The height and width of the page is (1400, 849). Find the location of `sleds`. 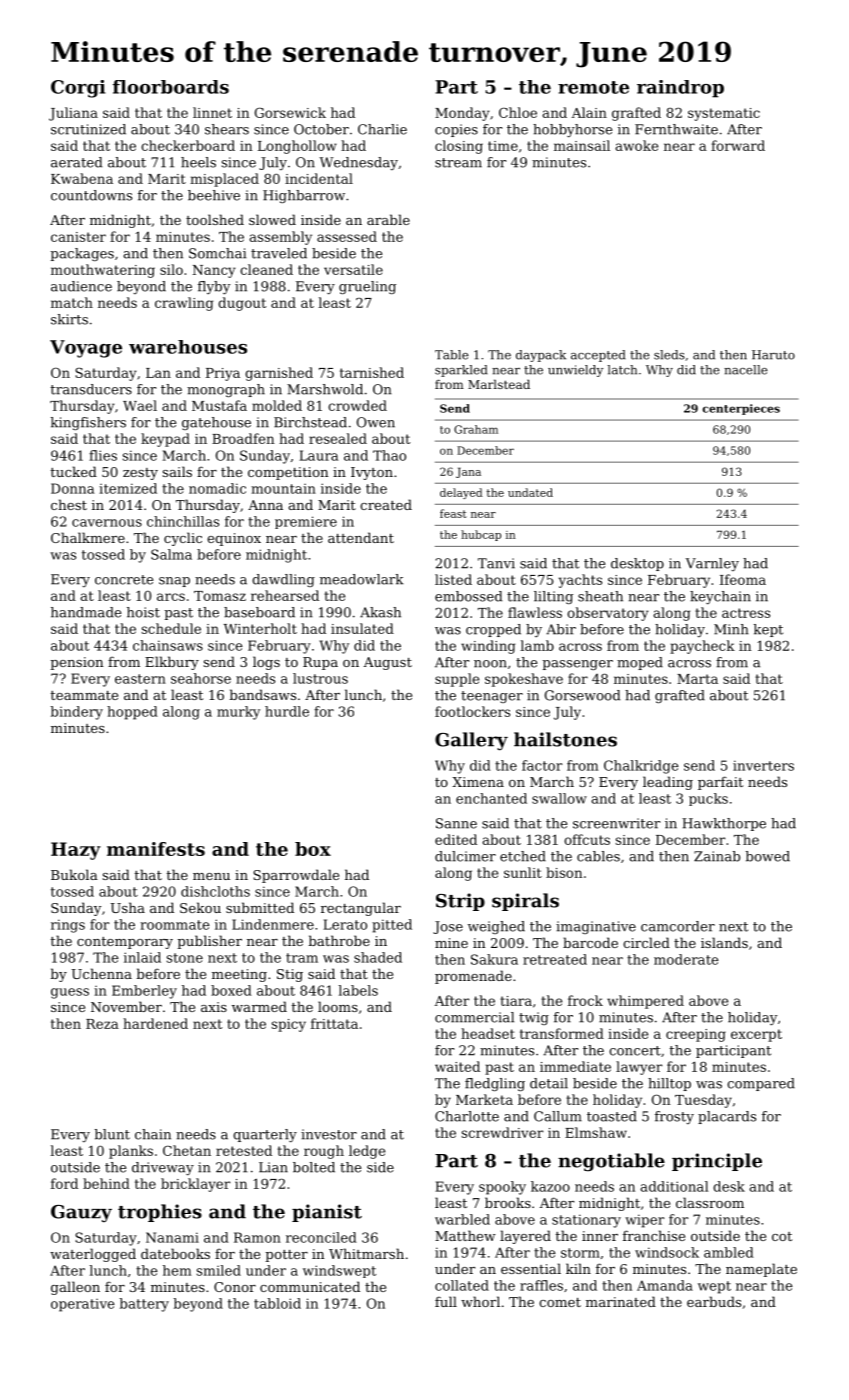

sleds is located at coordinates (669, 355).
